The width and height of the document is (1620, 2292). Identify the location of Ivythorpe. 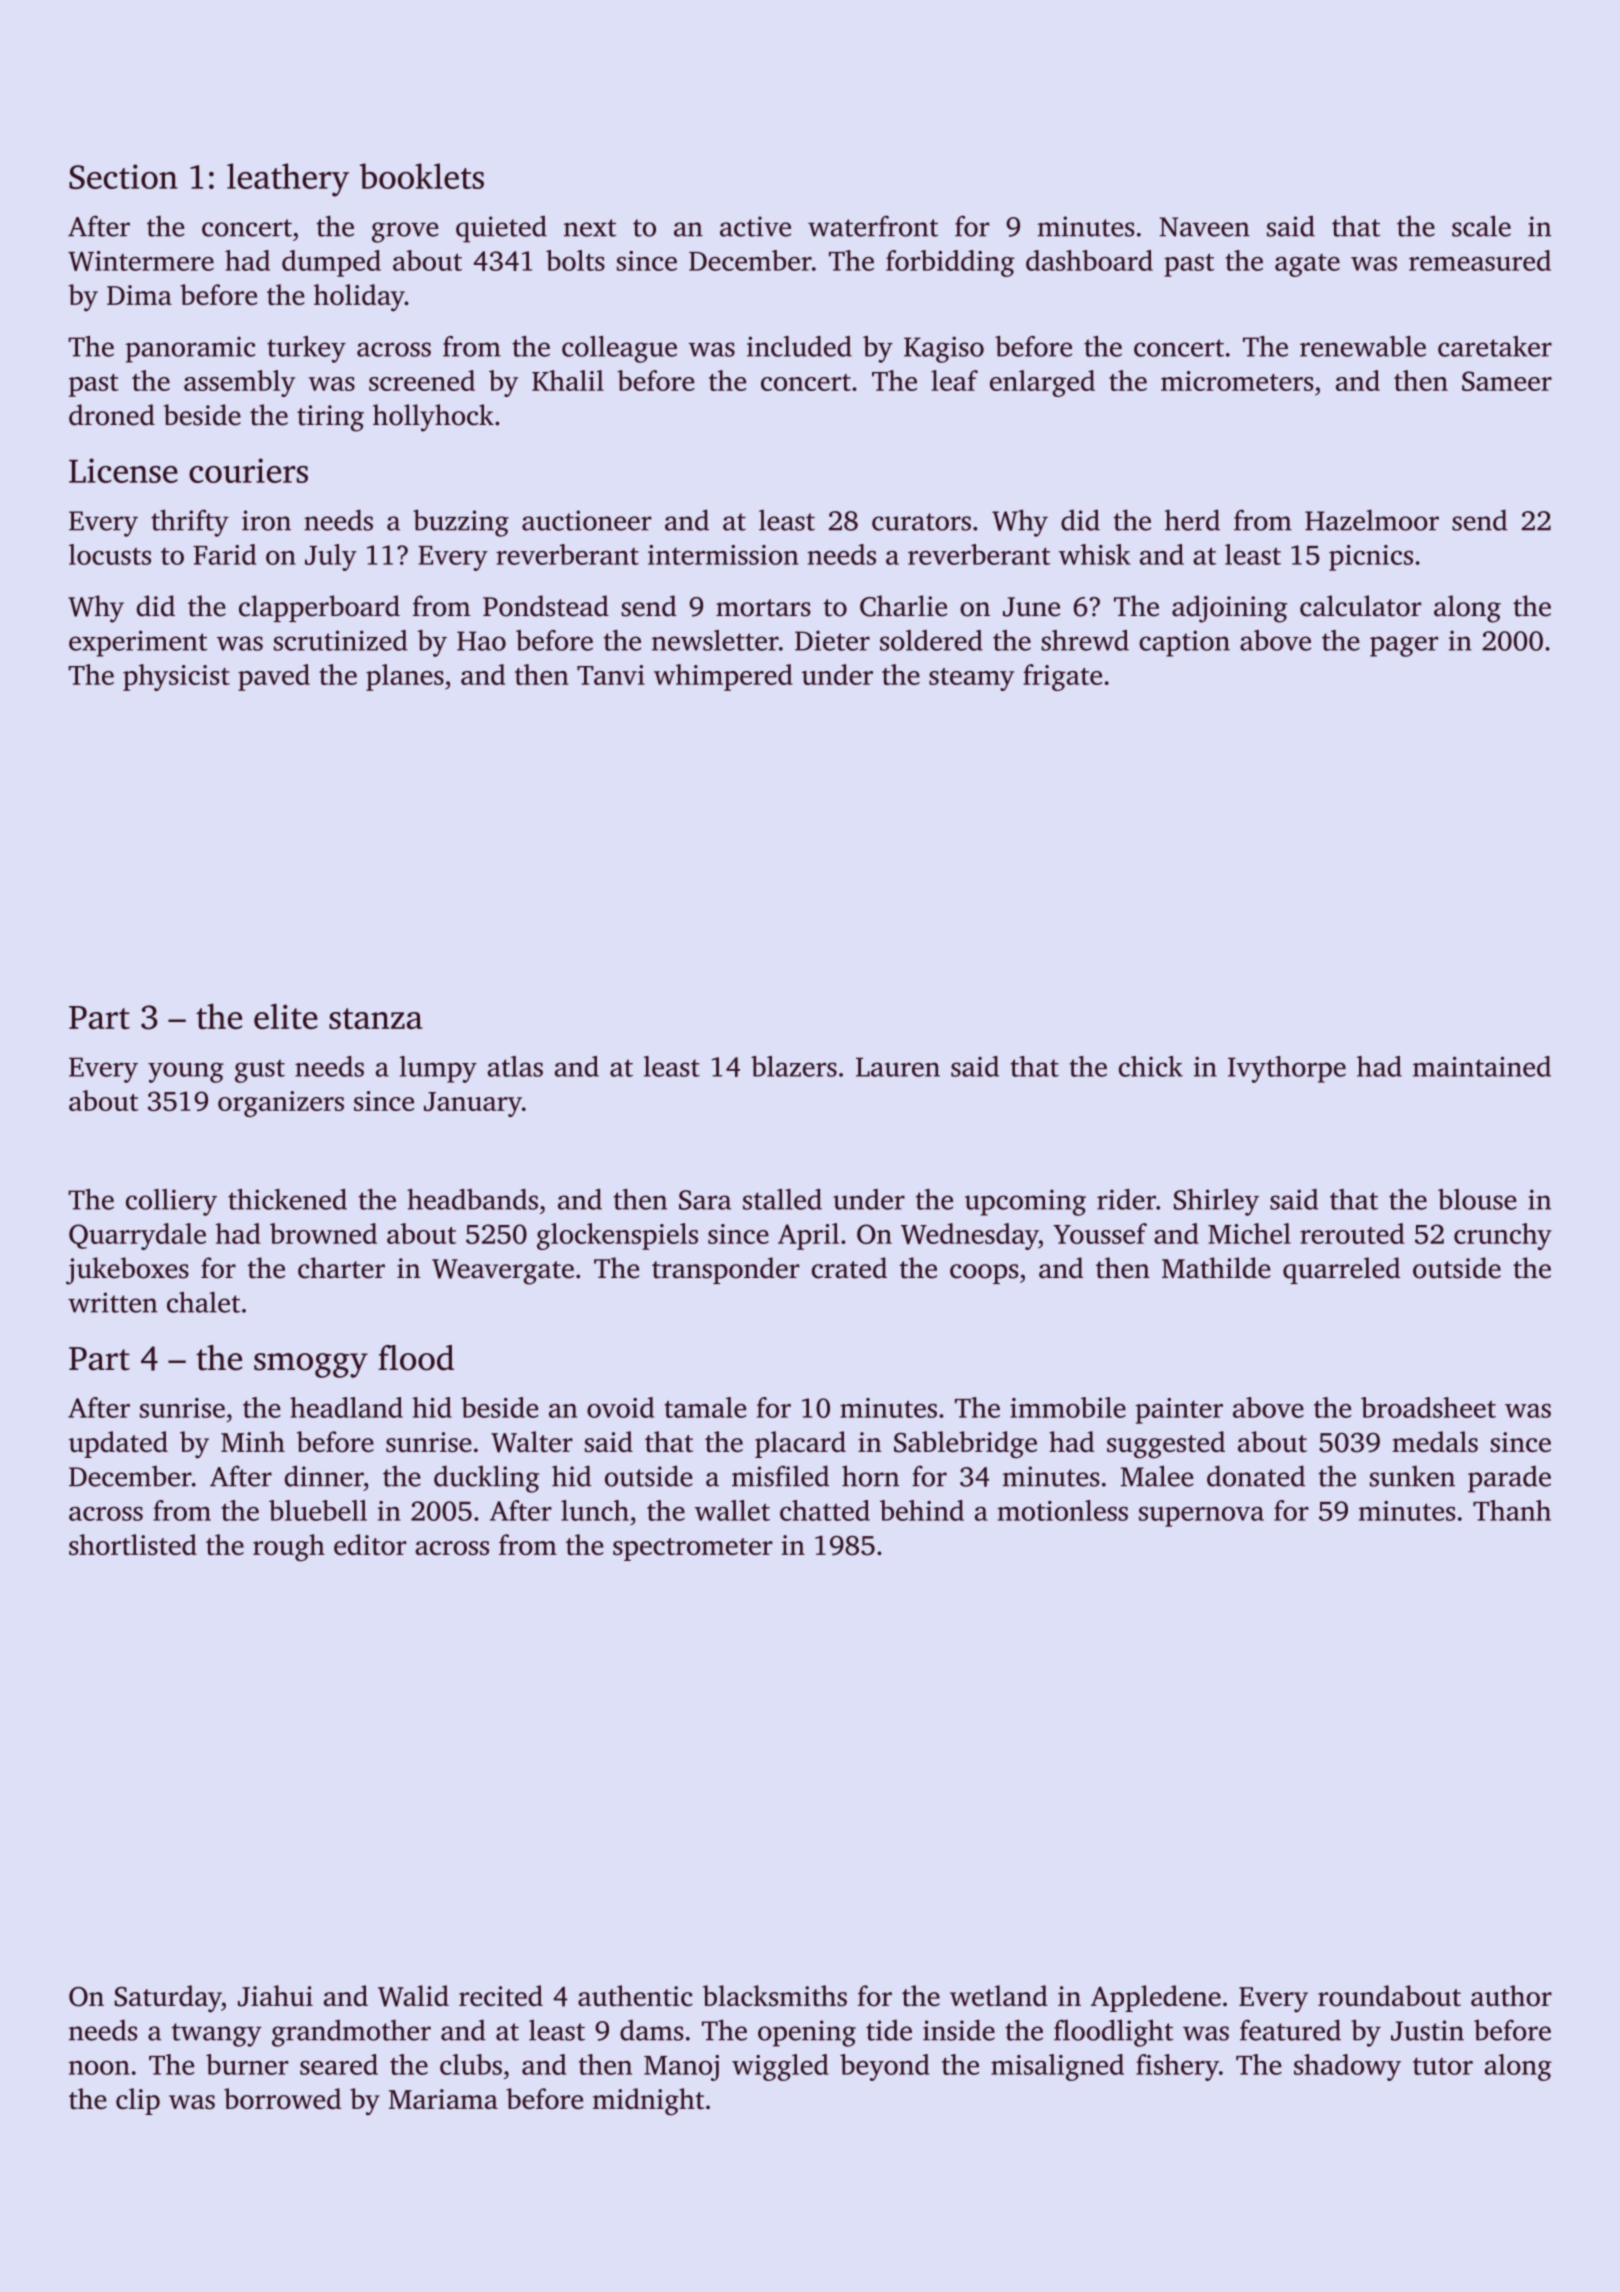
(1287, 1069).
